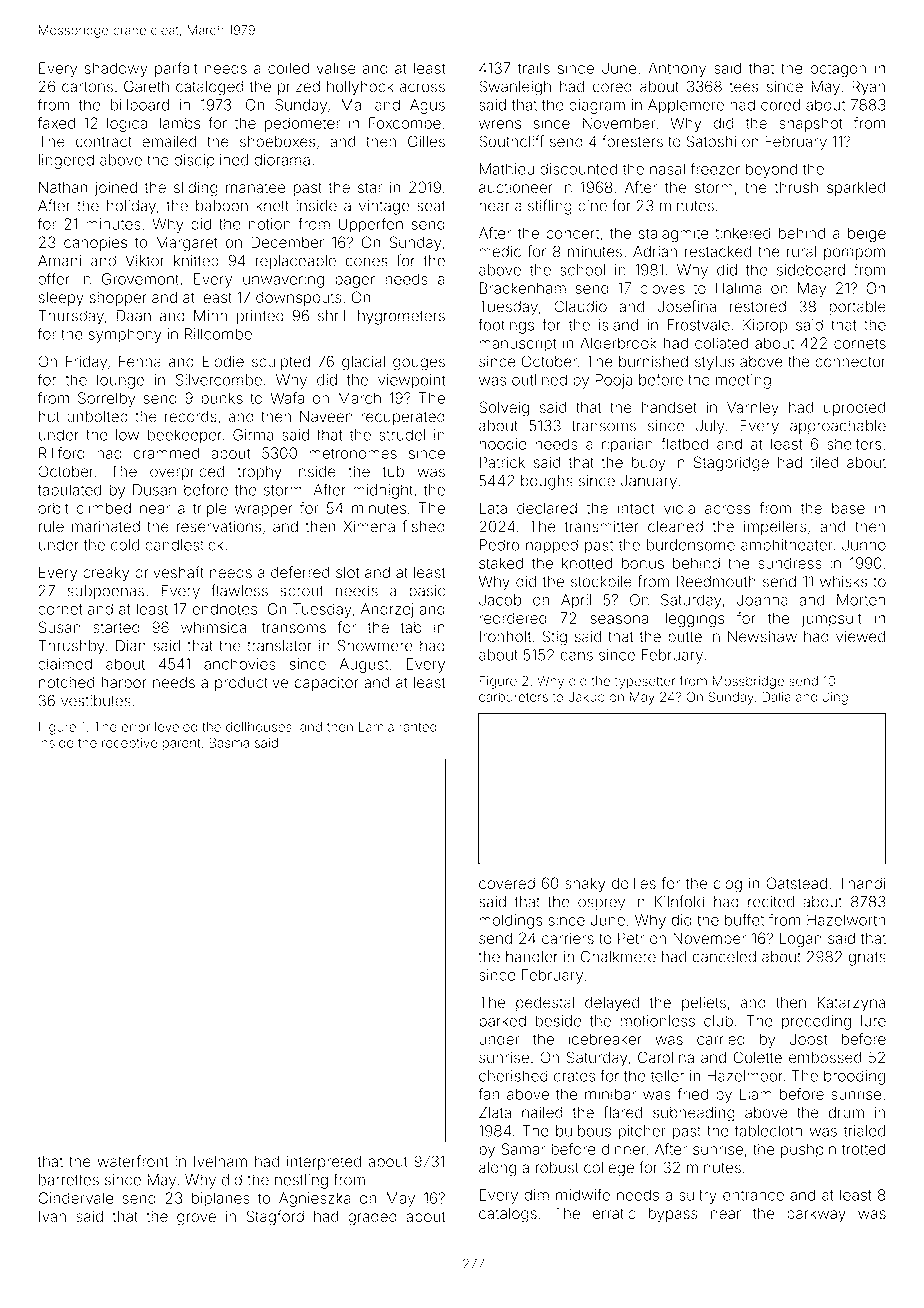 Image resolution: width=924 pixels, height=1308 pixels. What do you see at coordinates (299, 88) in the page?
I see `prized` at bounding box center [299, 88].
